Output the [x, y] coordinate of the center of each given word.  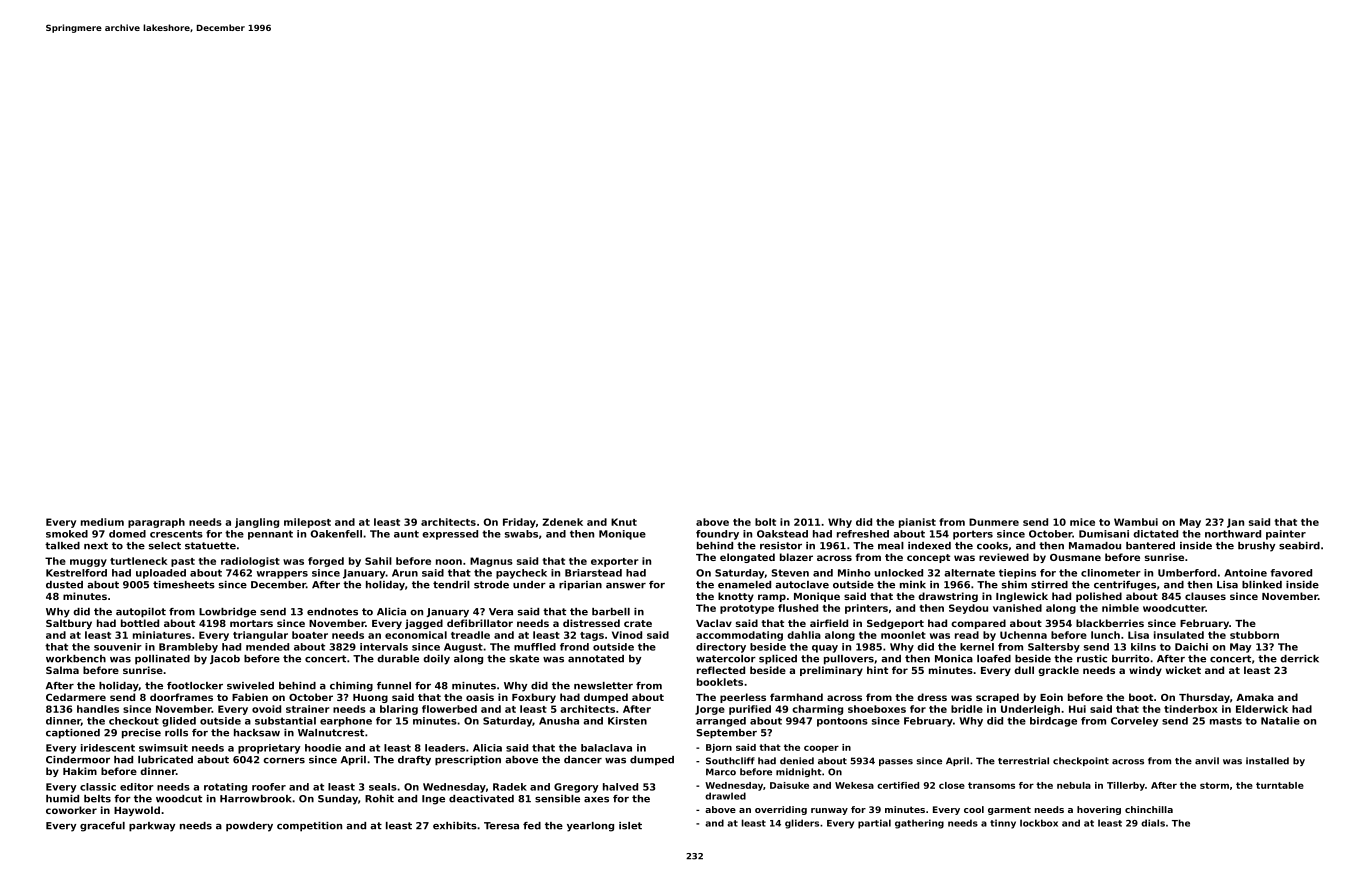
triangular [260, 636]
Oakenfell [336, 534]
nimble [1120, 608]
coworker [71, 810]
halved [620, 787]
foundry [717, 535]
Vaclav [714, 623]
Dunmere [994, 522]
